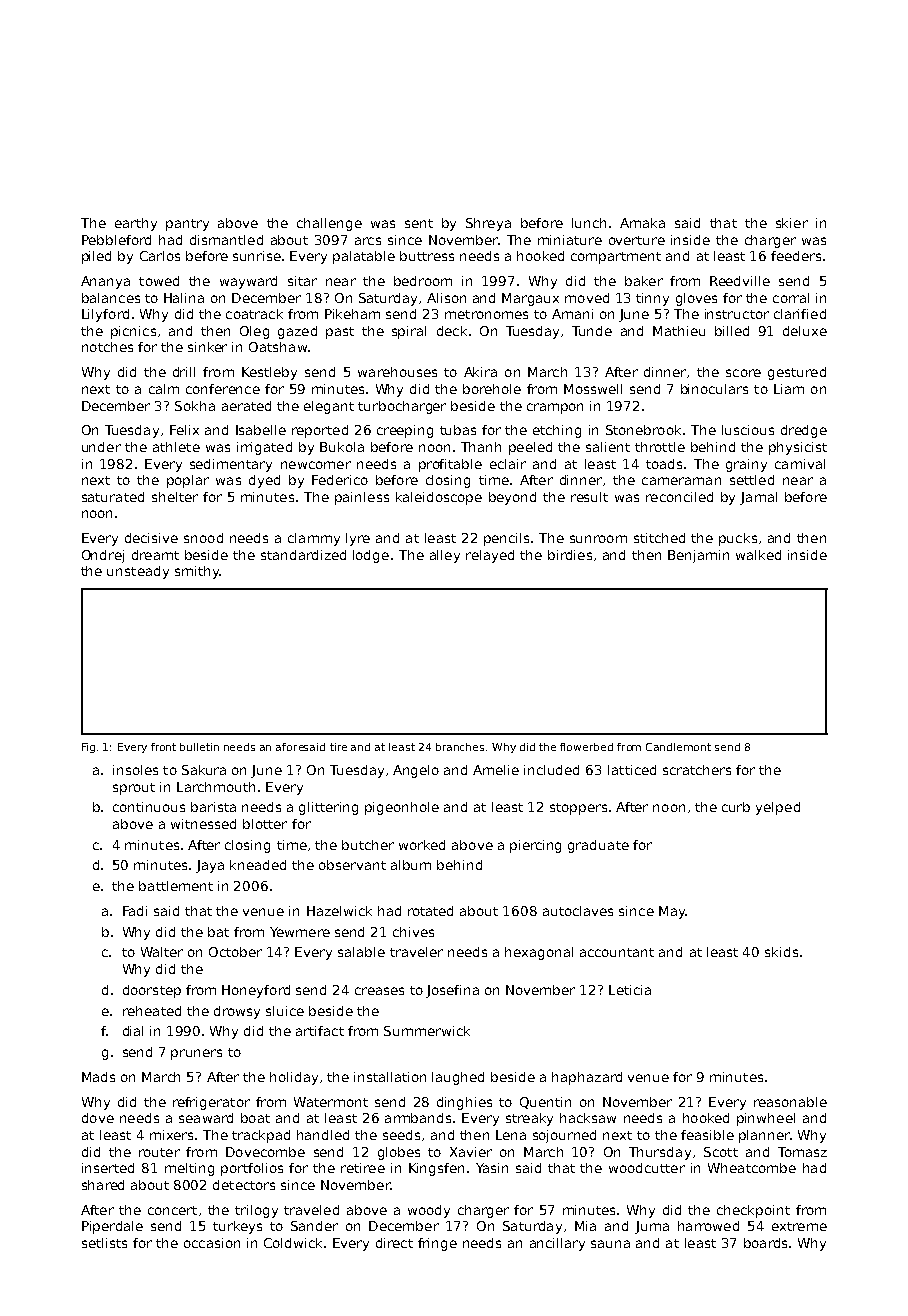 This screenshot has height=1316, width=908. I want to click on skids, so click(781, 952).
